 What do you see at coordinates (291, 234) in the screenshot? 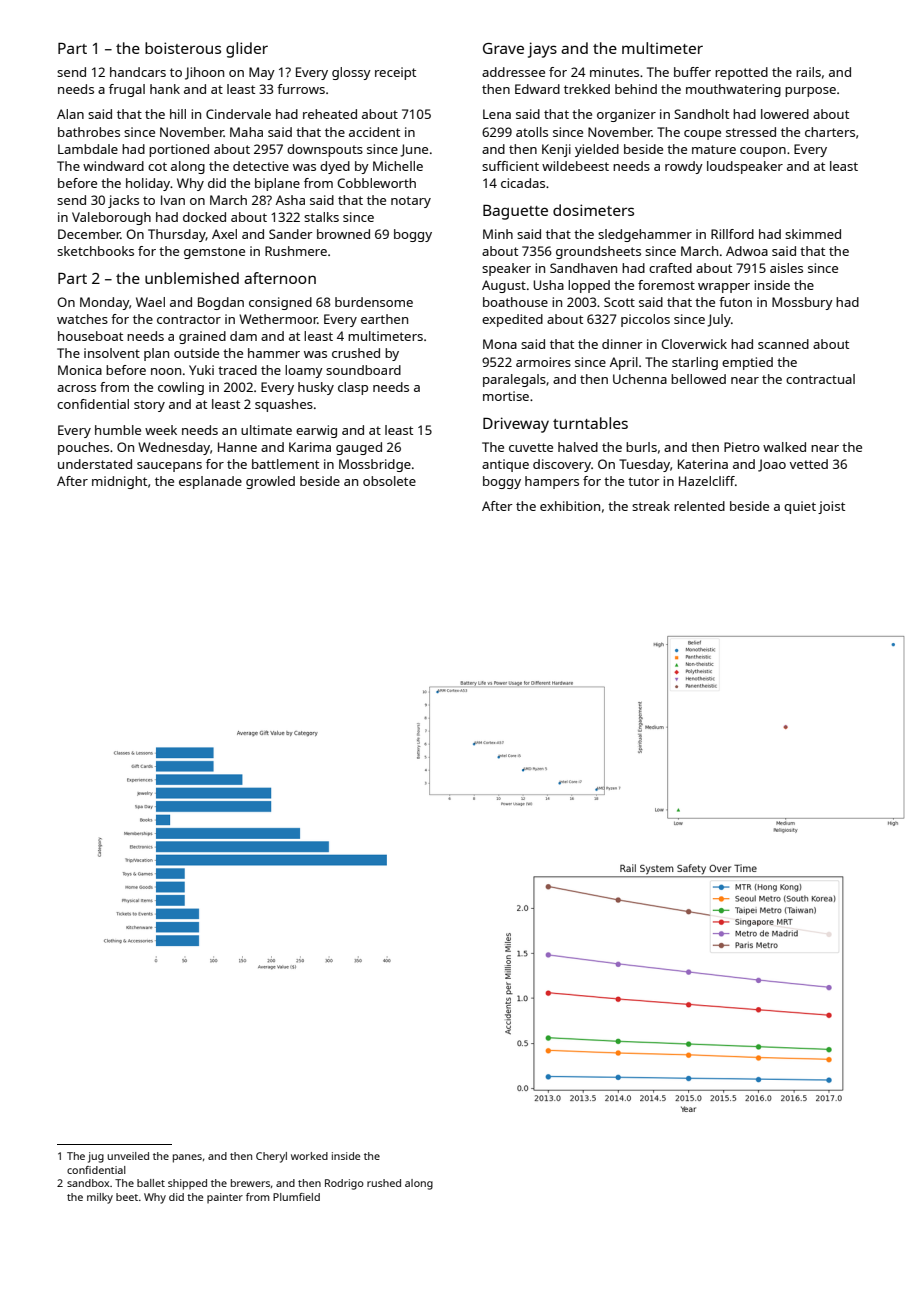
I see `Sander` at bounding box center [291, 234].
